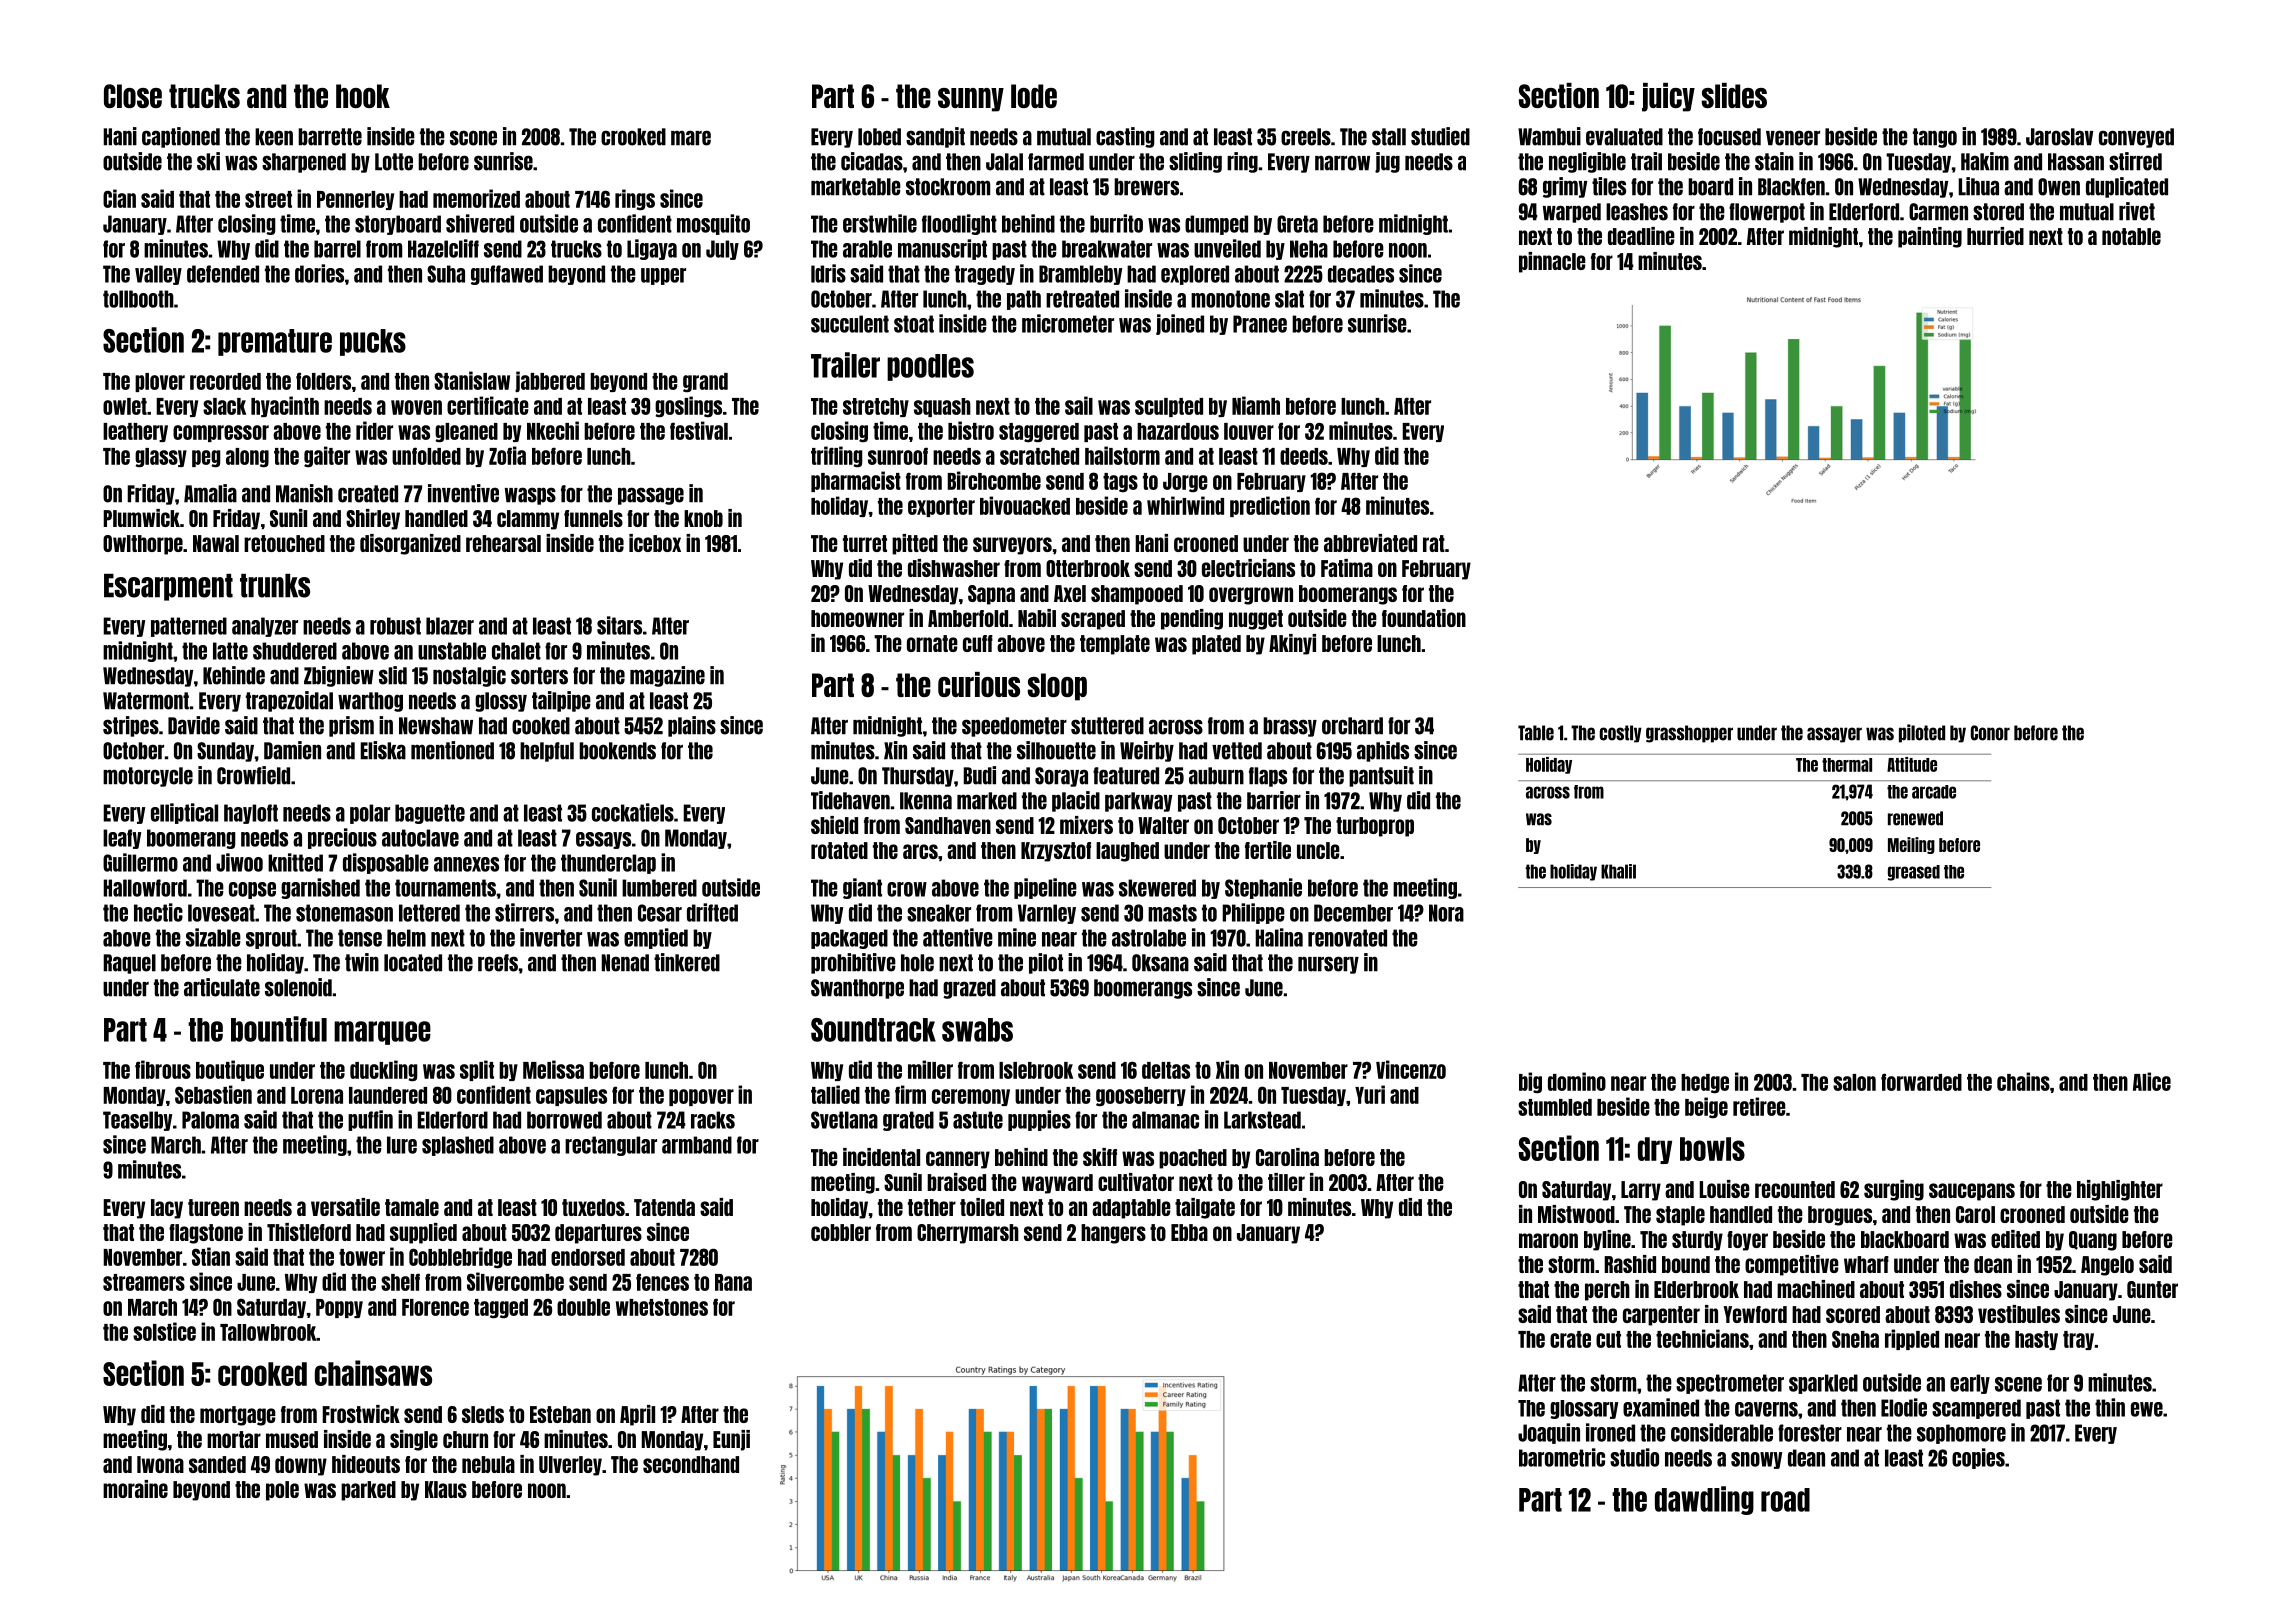 The width and height of the page is (2282, 1614). I want to click on hurried, so click(1995, 236).
